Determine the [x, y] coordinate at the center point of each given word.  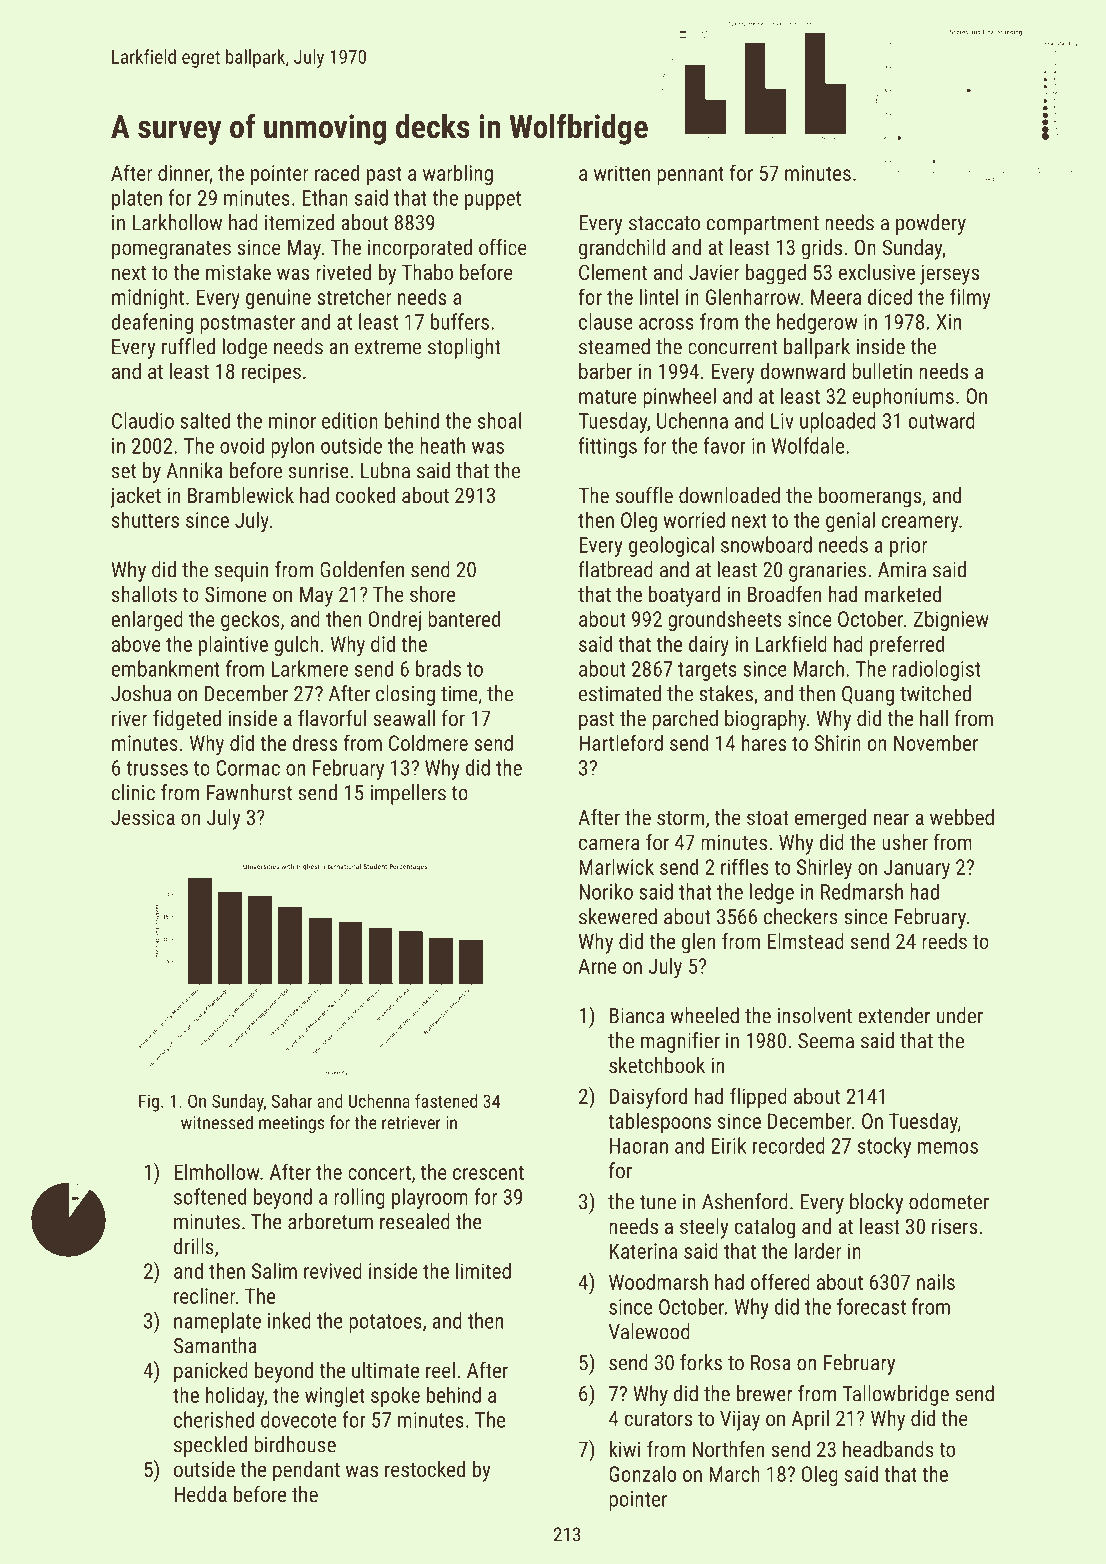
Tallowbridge [895, 1395]
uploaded [838, 422]
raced [337, 172]
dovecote [299, 1419]
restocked [425, 1469]
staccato [664, 223]
